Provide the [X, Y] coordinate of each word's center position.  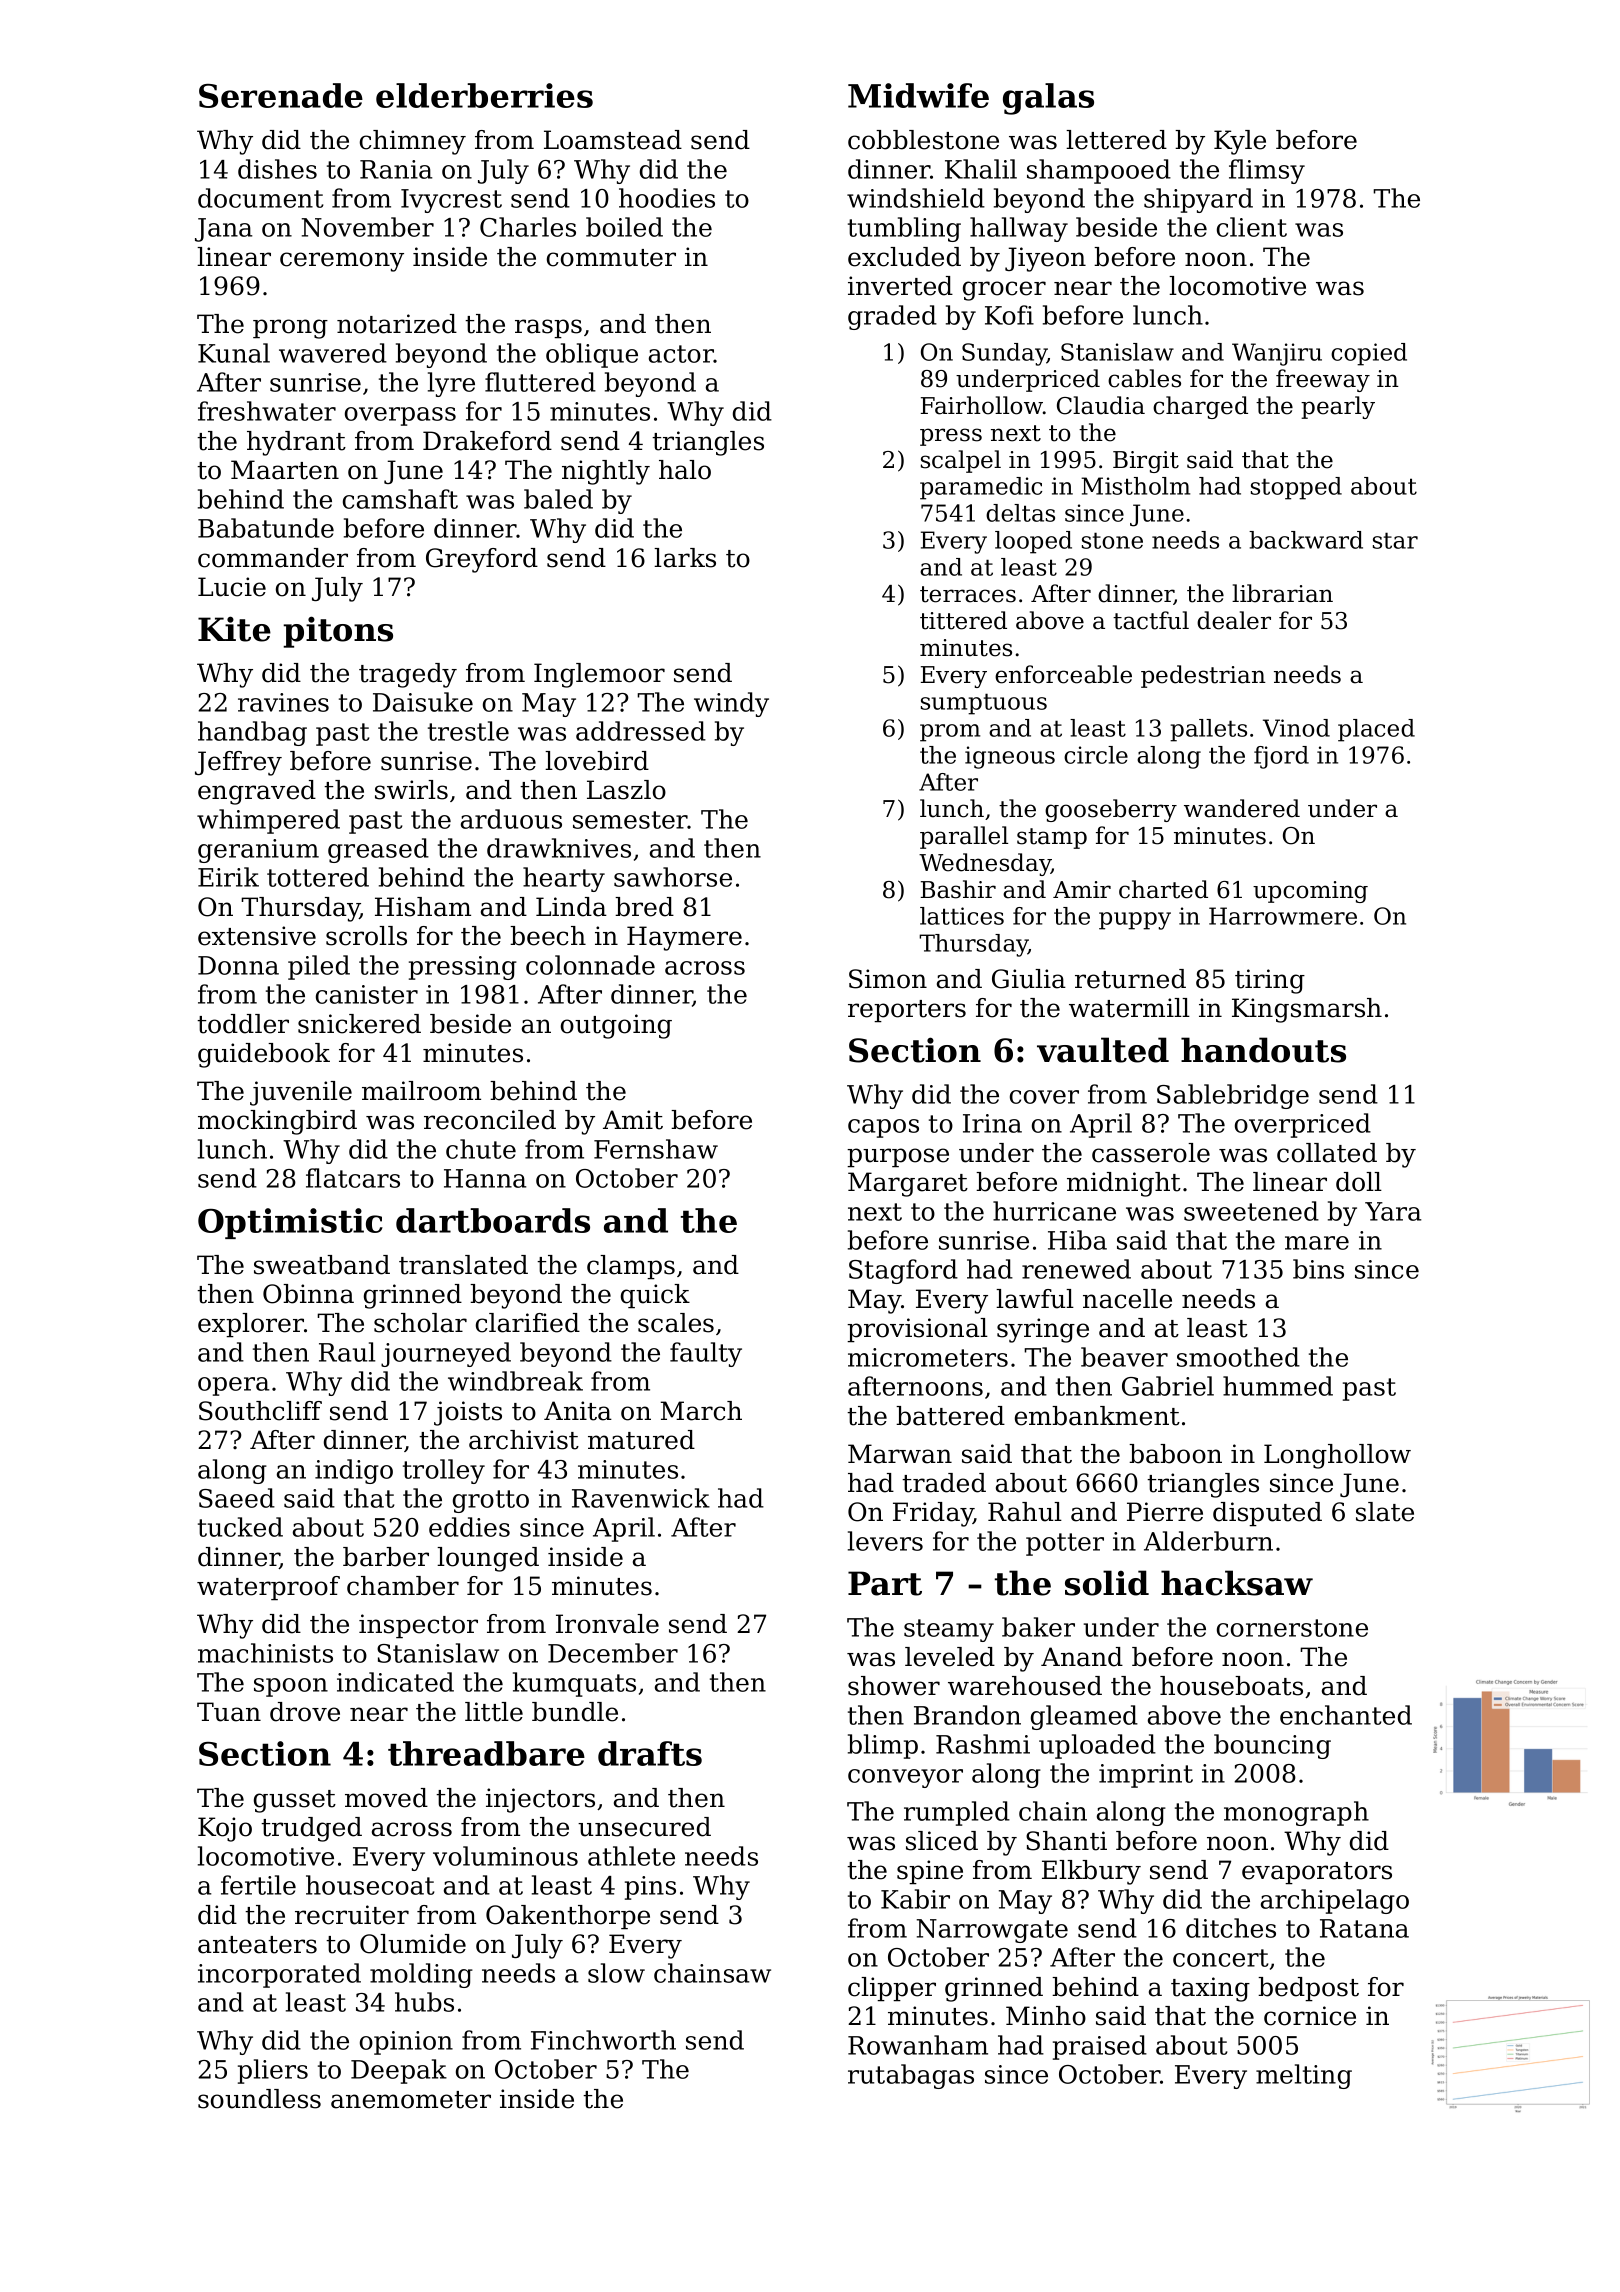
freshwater [267, 411]
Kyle [1240, 142]
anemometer [411, 2100]
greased [378, 850]
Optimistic [290, 1223]
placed [1376, 730]
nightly [606, 472]
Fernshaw [656, 1149]
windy [731, 704]
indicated [395, 1682]
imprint [1146, 1776]
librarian [1282, 593]
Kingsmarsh [1307, 1010]
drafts [650, 1753]
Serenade [281, 95]
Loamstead [613, 140]
